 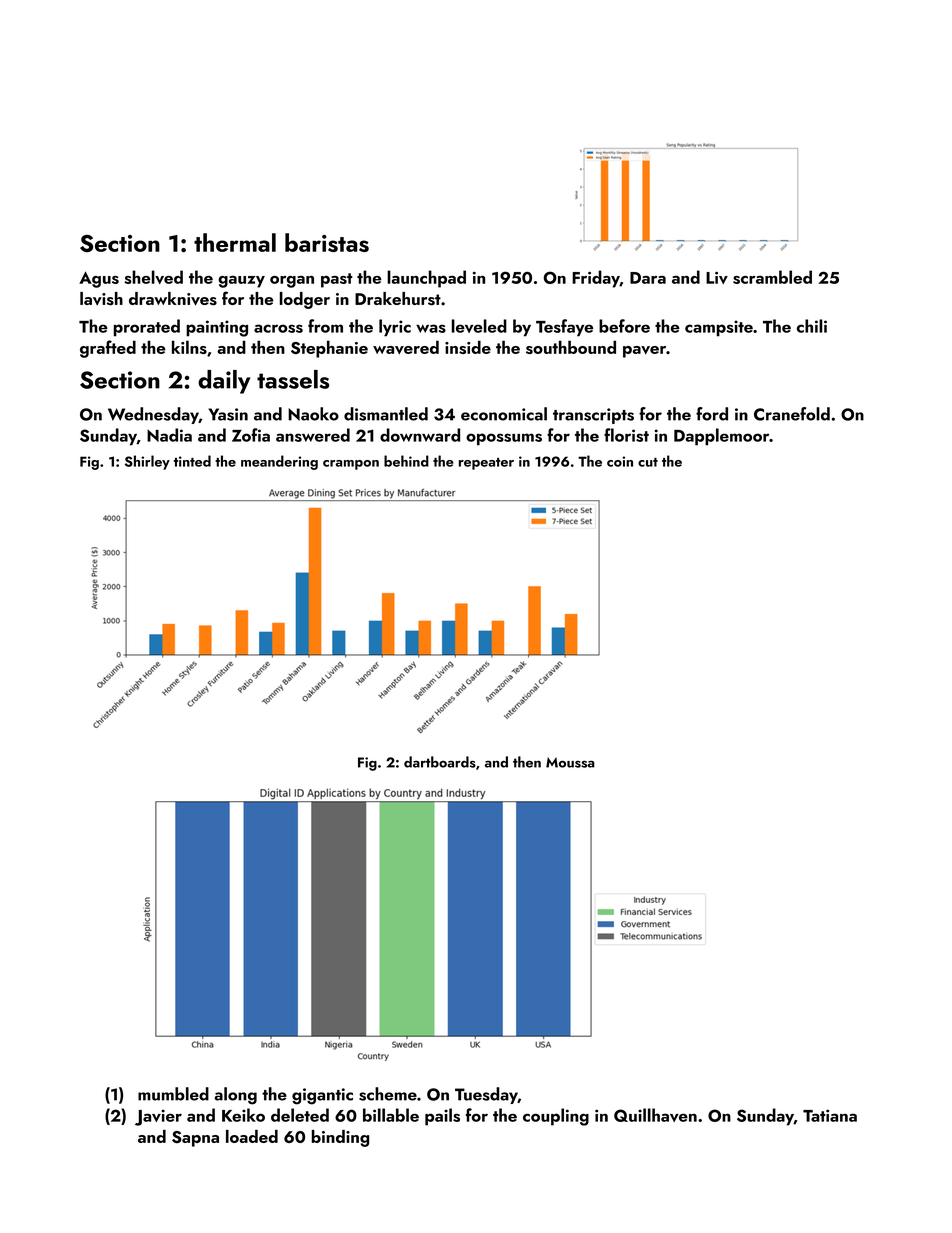 What do you see at coordinates (235, 242) in the image?
I see `thermal` at bounding box center [235, 242].
